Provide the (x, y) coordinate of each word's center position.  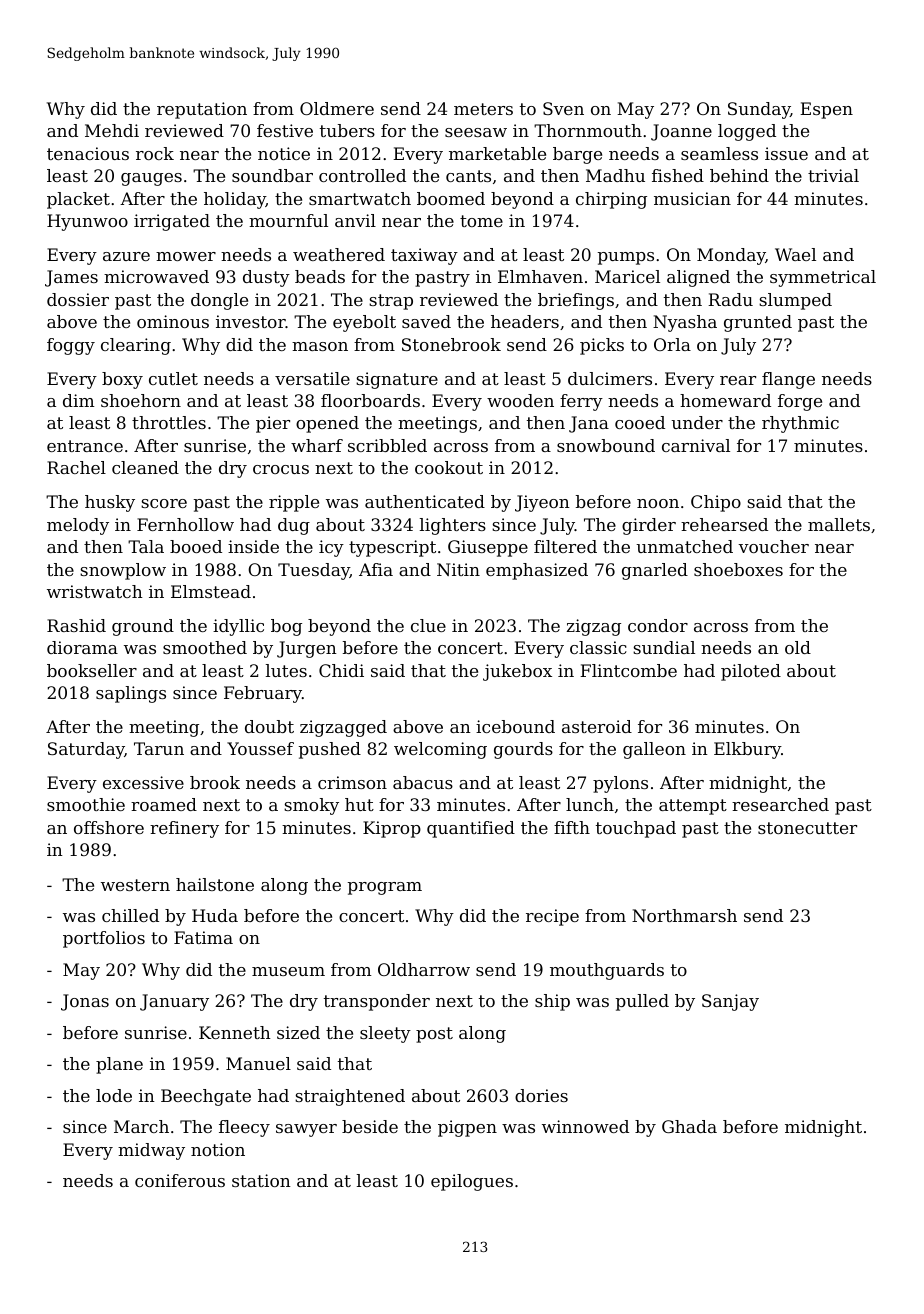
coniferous (180, 1180)
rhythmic (800, 424)
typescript (392, 548)
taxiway (424, 256)
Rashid (76, 625)
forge (800, 402)
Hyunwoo (87, 222)
